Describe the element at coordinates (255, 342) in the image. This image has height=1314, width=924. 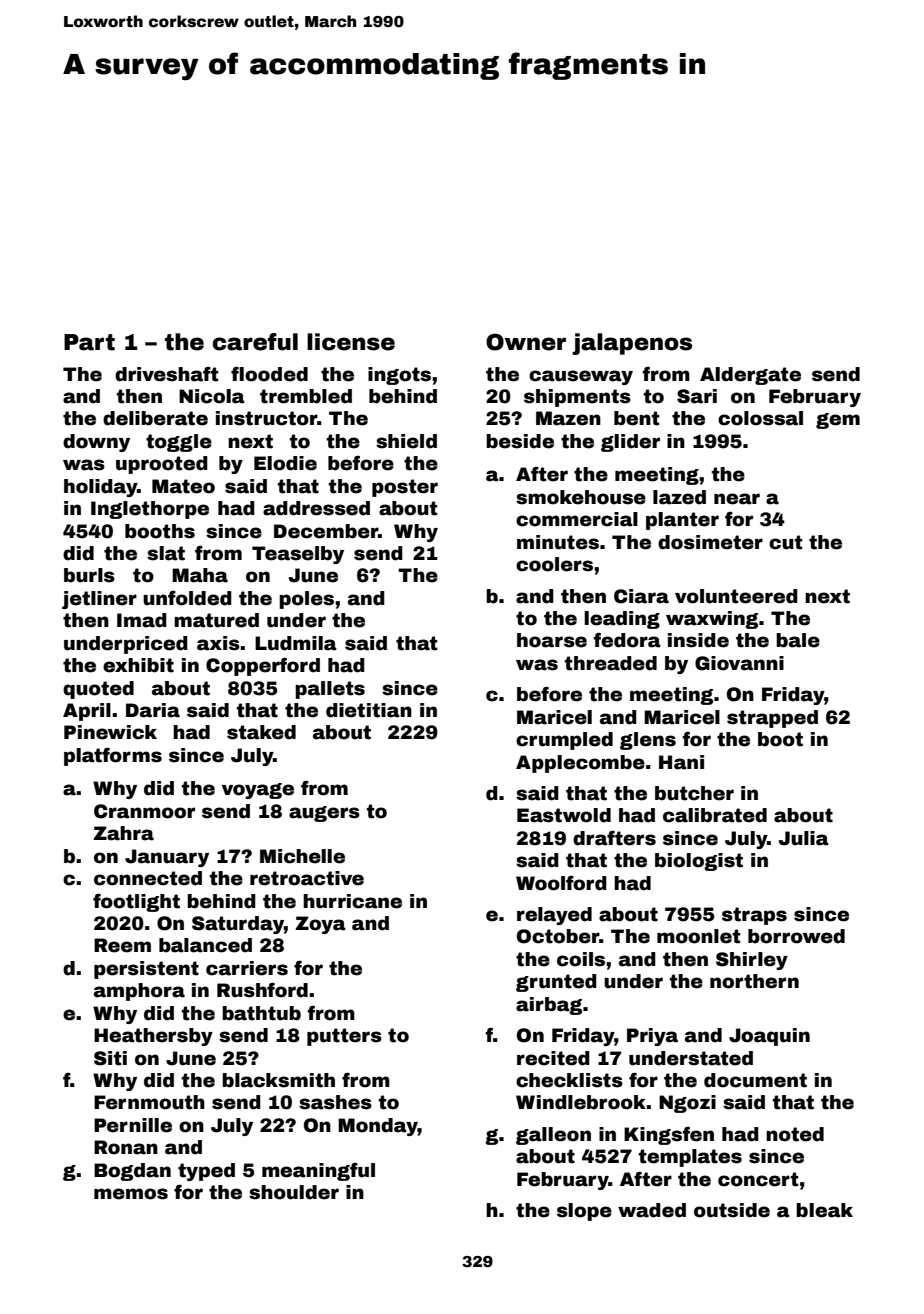
I see `careful` at that location.
